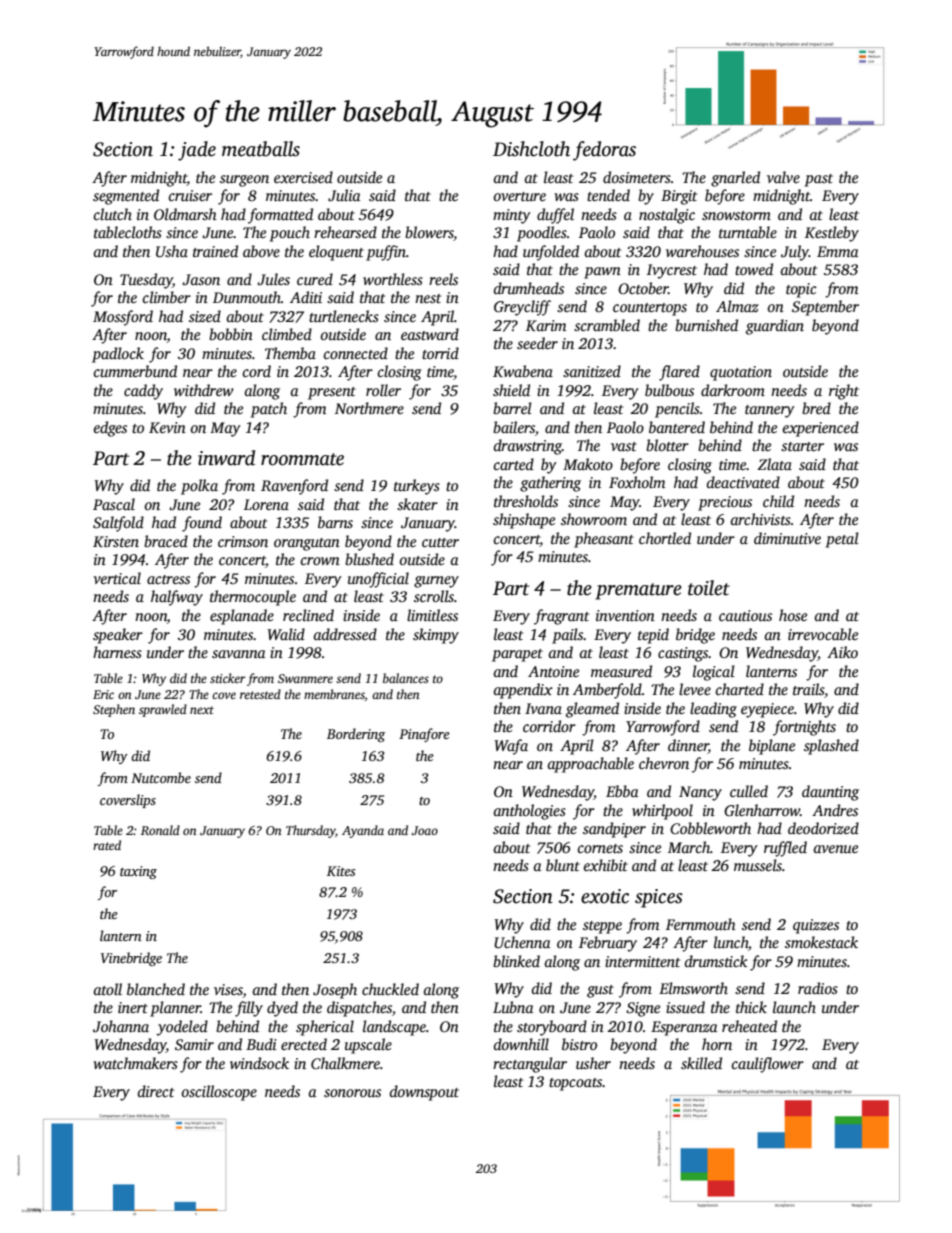 Image resolution: width=952 pixels, height=1233 pixels. Describe the element at coordinates (701, 1063) in the document. I see `skilled` at that location.
